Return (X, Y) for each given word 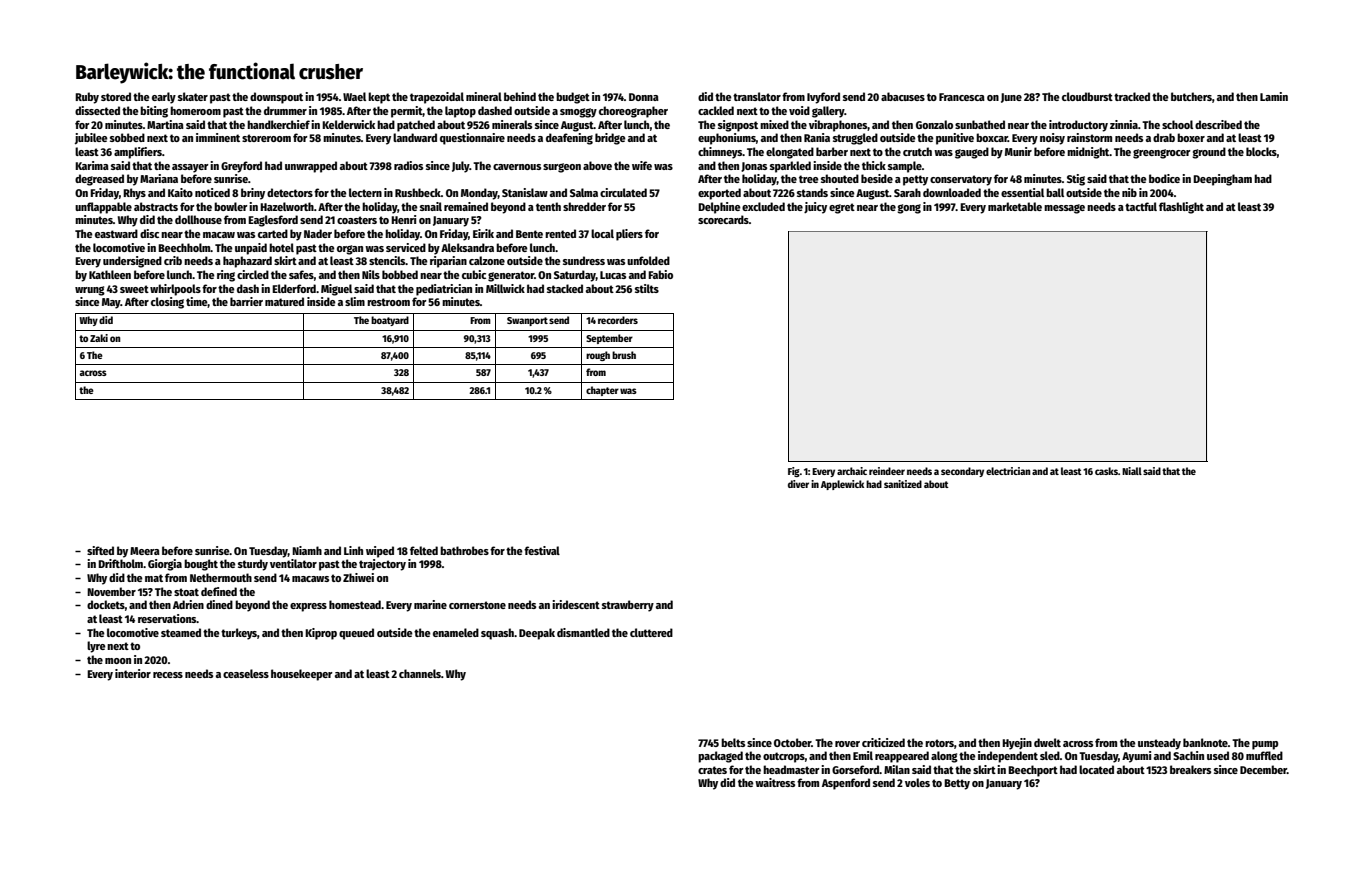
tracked (1132, 96)
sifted (100, 550)
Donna (644, 97)
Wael (354, 96)
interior (133, 673)
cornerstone (477, 605)
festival (542, 550)
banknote (1205, 742)
